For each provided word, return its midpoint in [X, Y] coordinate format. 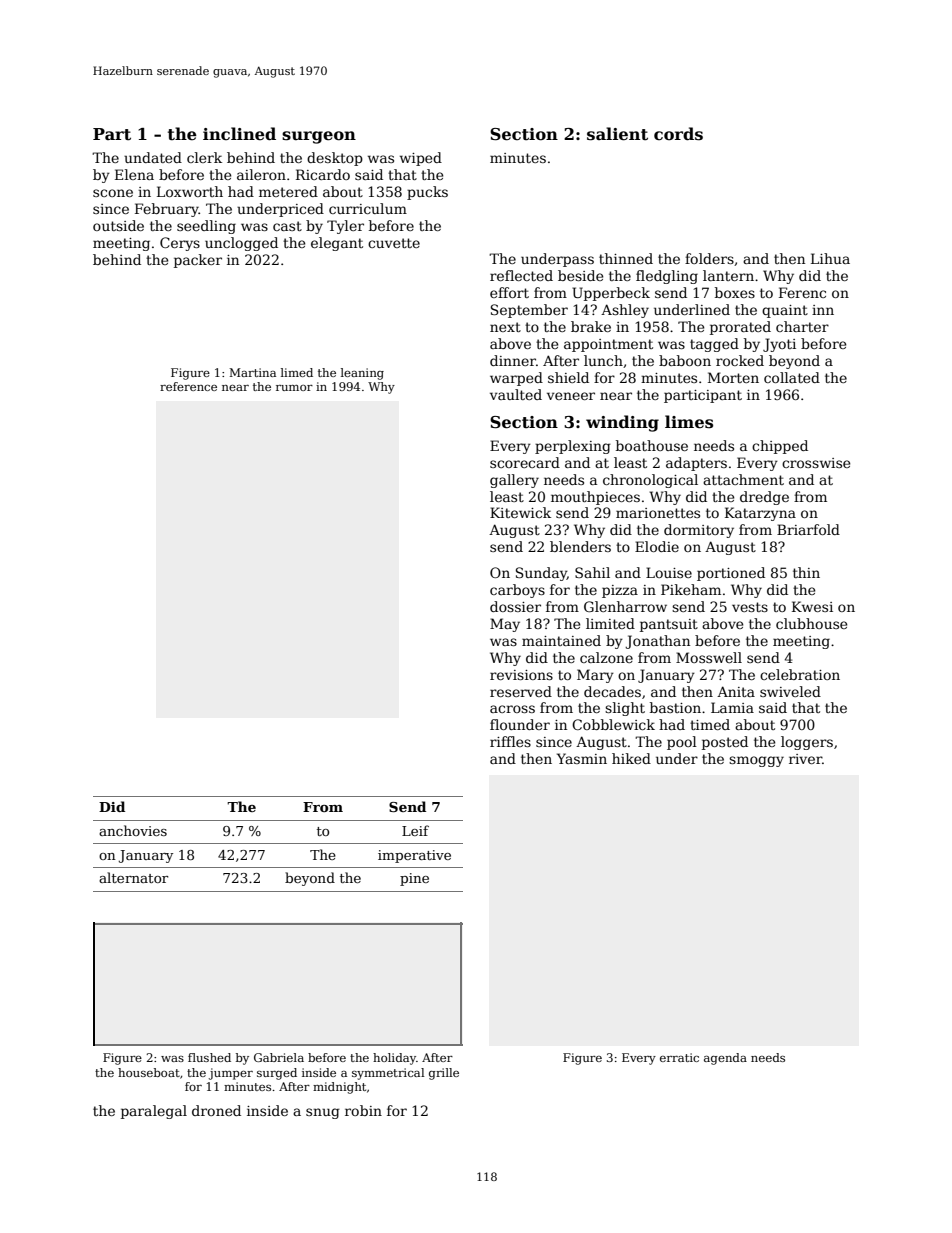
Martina [252, 372]
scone [113, 193]
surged [277, 1074]
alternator [133, 877]
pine [414, 879]
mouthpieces [595, 498]
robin [363, 1110]
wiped [421, 159]
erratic [679, 1057]
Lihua [830, 258]
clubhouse [811, 623]
